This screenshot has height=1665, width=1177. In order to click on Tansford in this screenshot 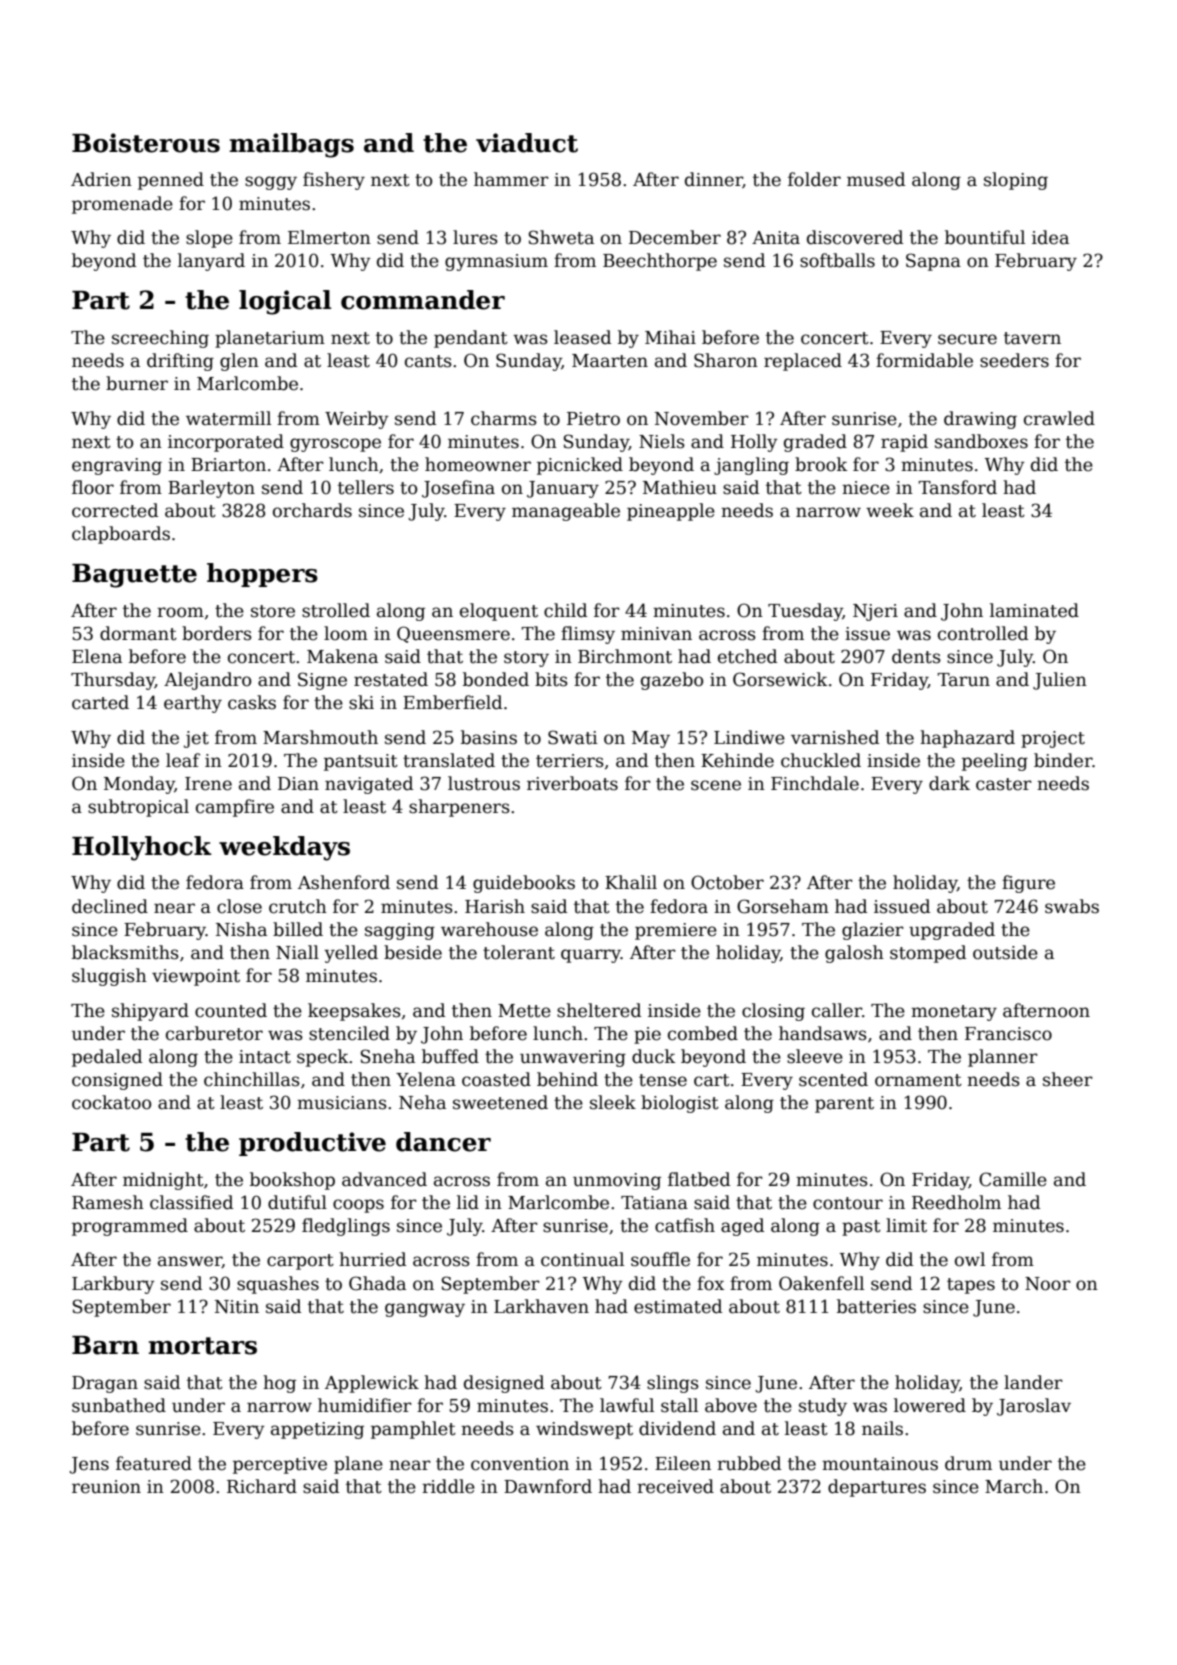, I will do `click(957, 487)`.
